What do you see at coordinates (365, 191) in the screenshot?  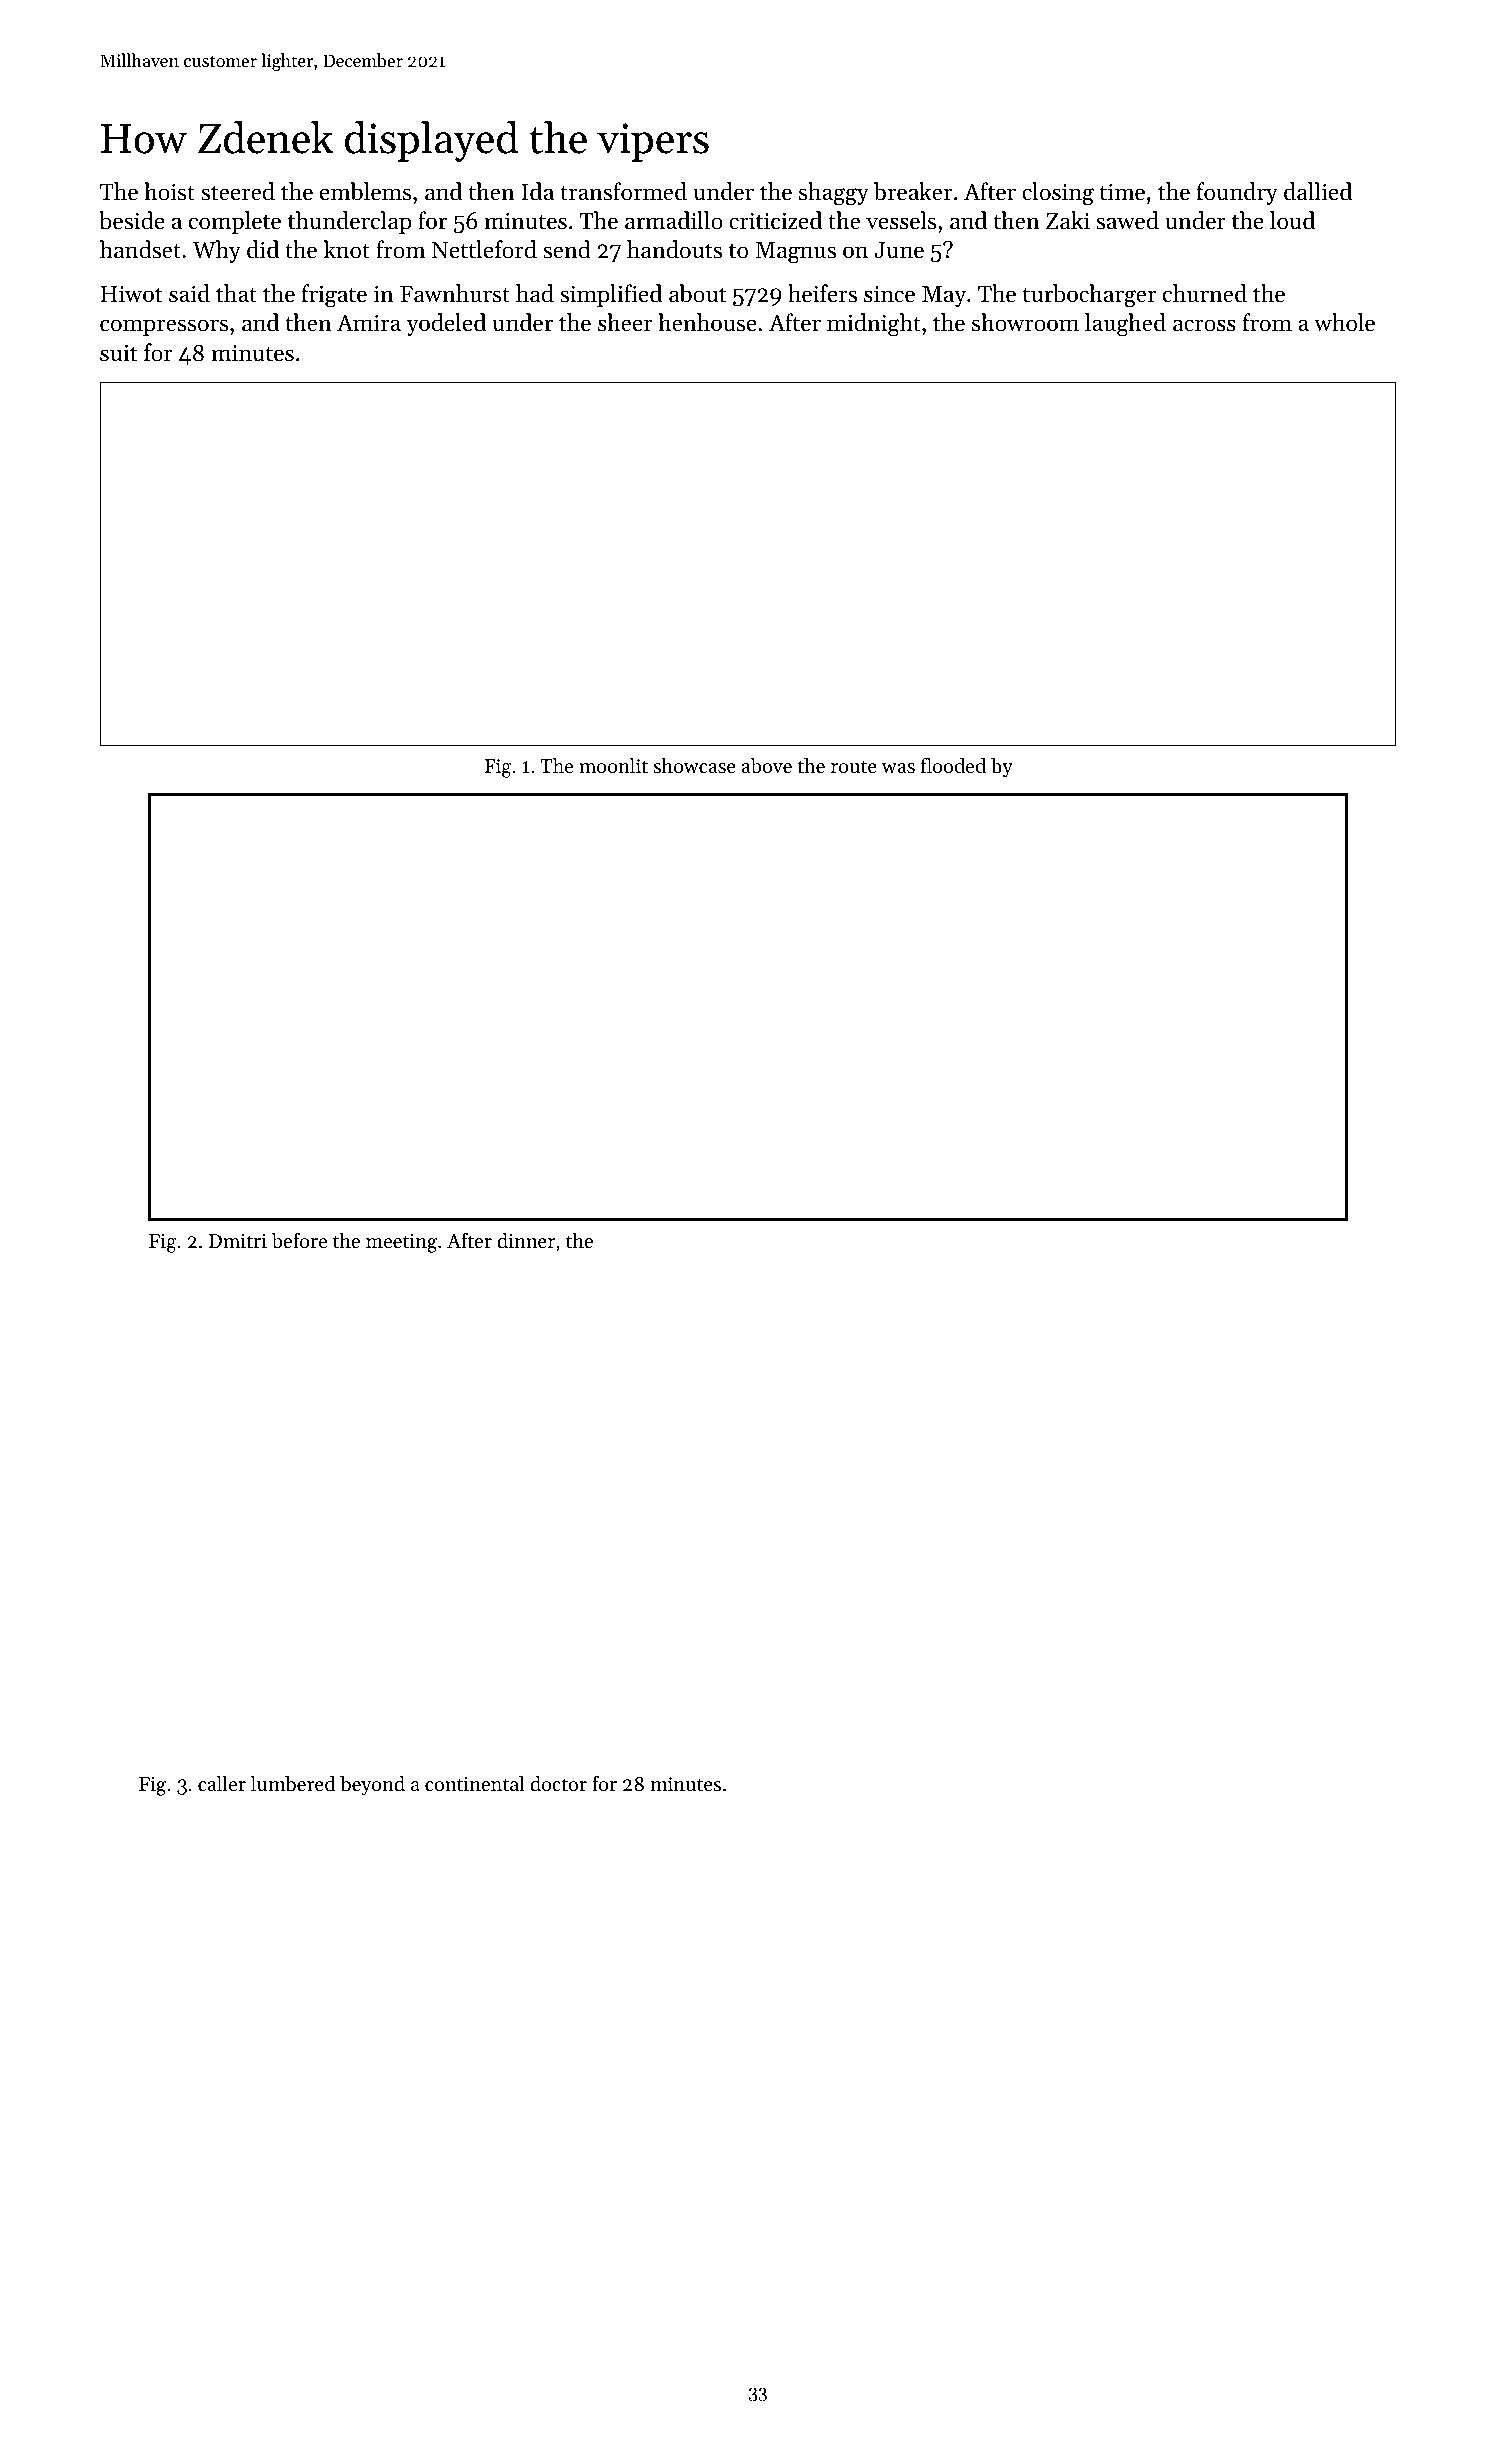 I see `emblems` at bounding box center [365, 191].
